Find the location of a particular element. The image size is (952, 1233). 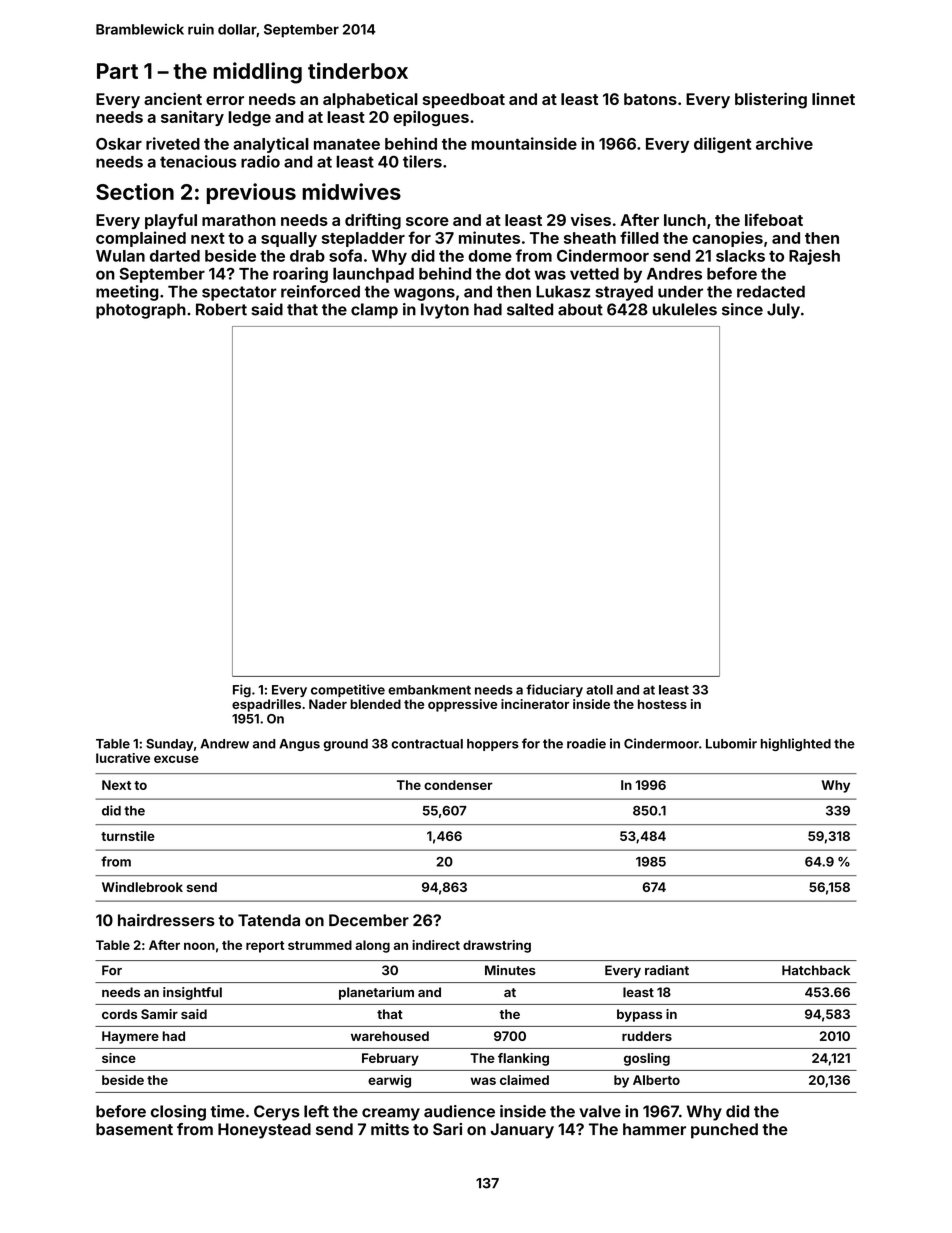

playful is located at coordinates (171, 221).
